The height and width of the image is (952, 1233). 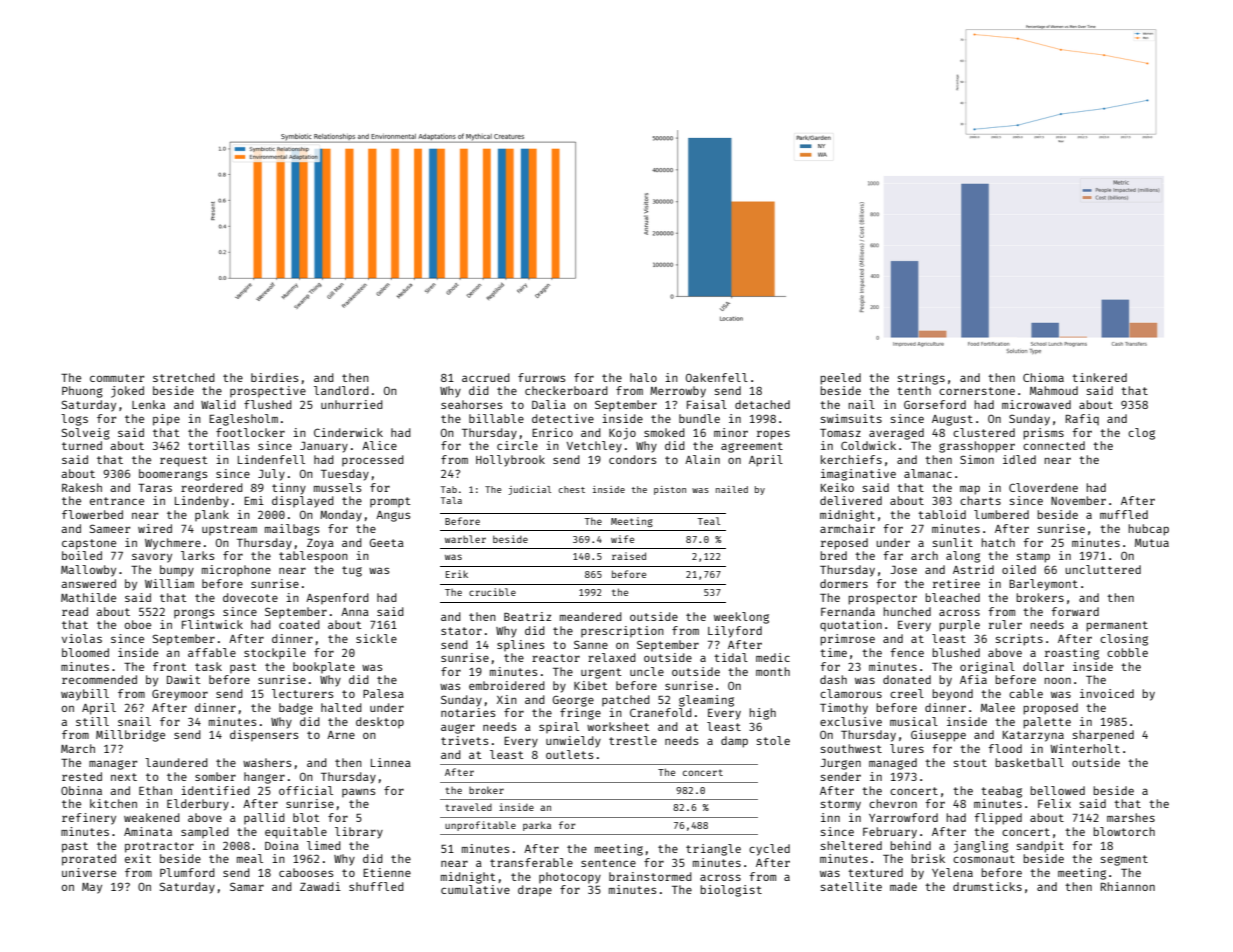 What do you see at coordinates (942, 514) in the image?
I see `tabloid` at bounding box center [942, 514].
